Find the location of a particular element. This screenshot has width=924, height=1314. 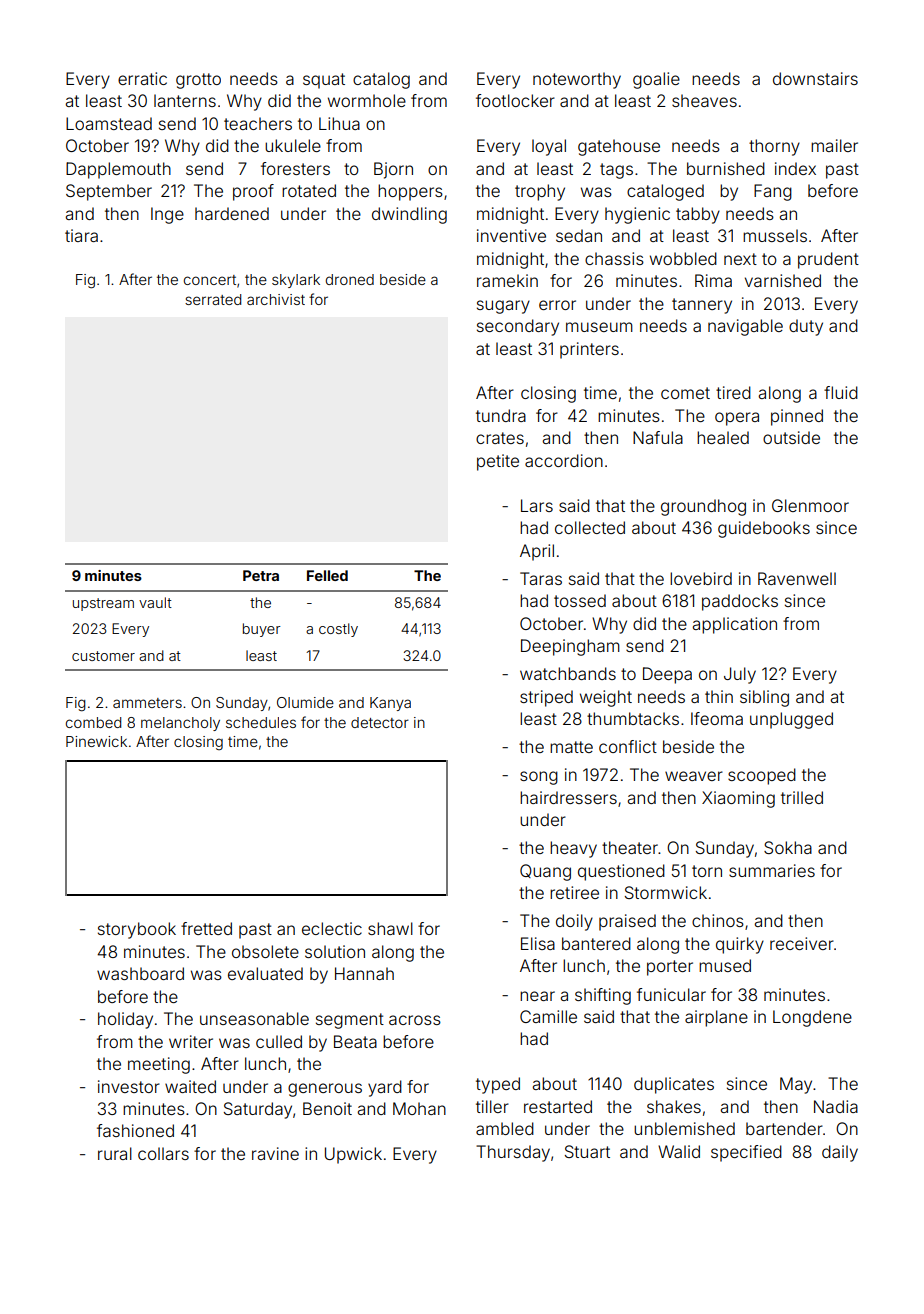

pinned is located at coordinates (797, 417).
